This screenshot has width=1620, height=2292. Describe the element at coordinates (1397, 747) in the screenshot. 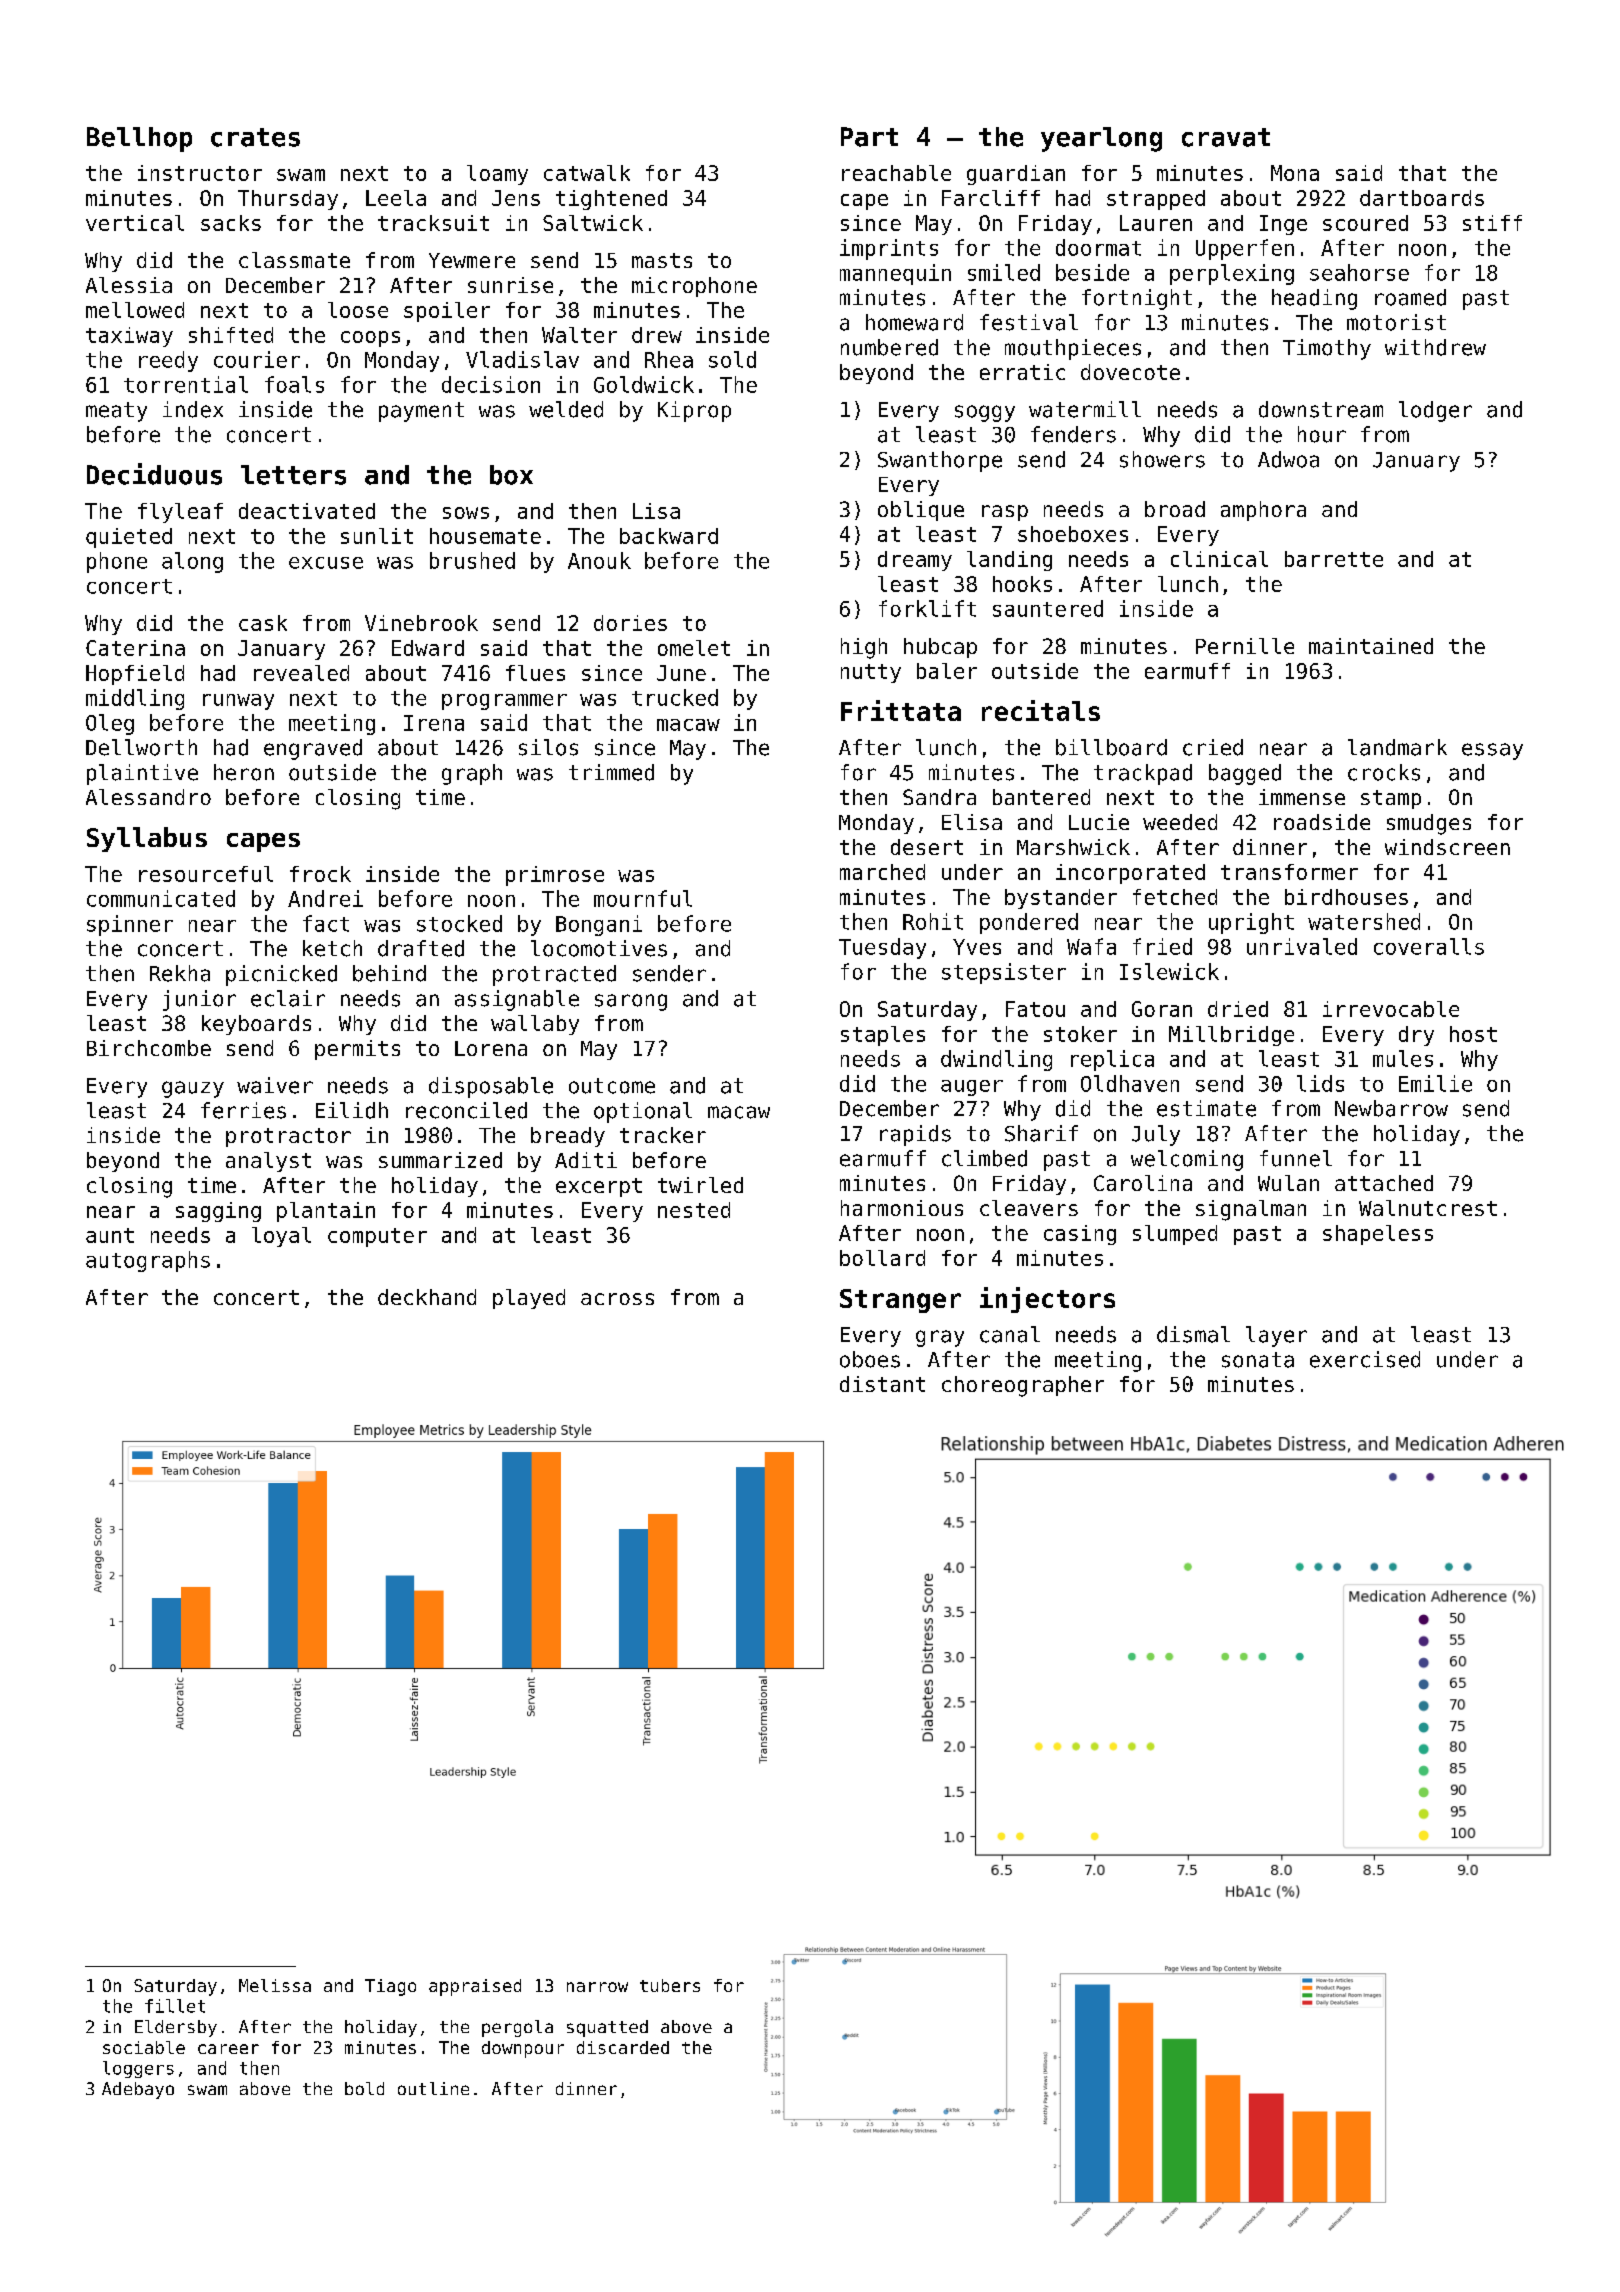

I see `landmark` at that location.
